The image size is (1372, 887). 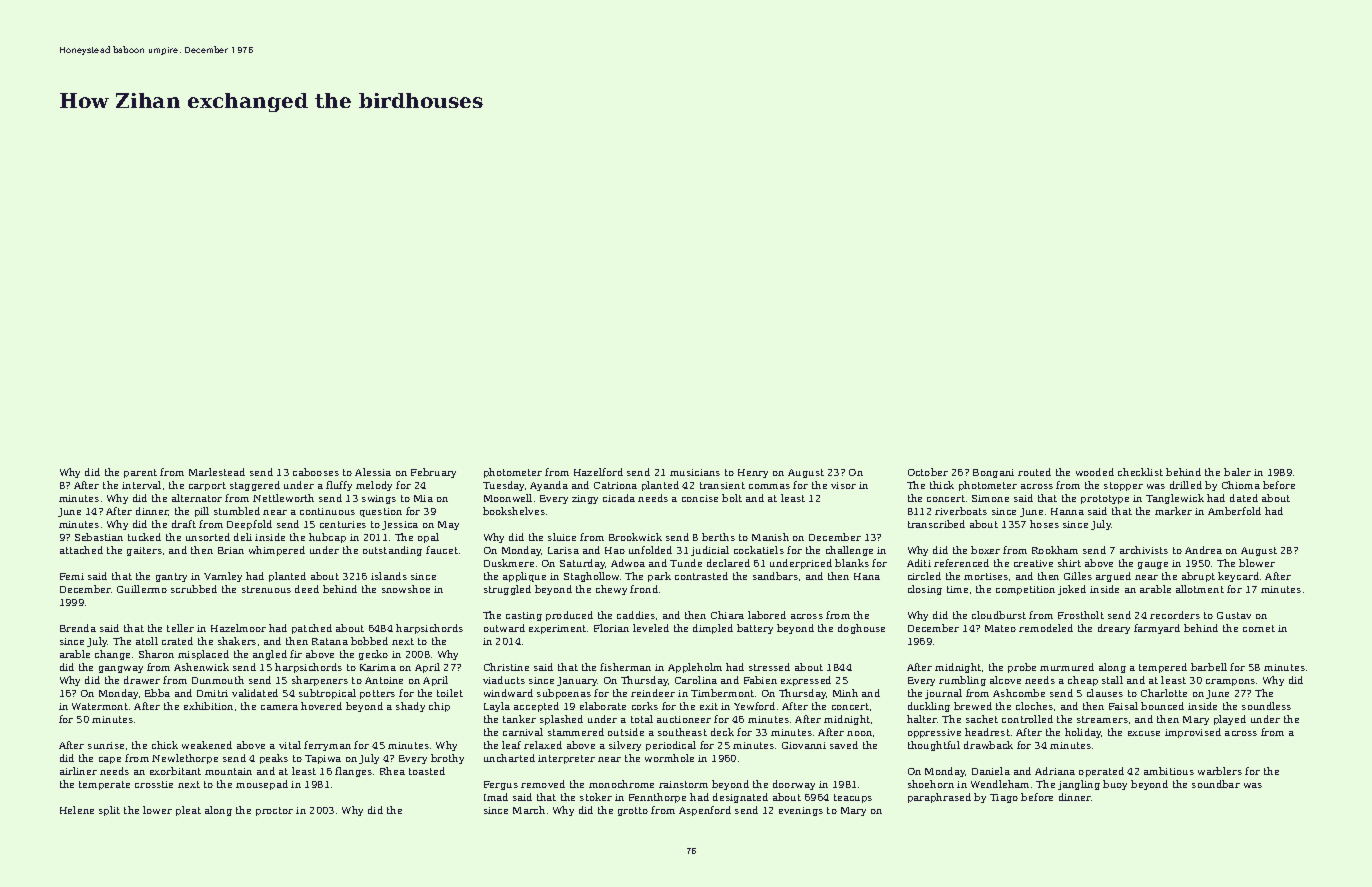 I want to click on barbell, so click(x=1209, y=667).
